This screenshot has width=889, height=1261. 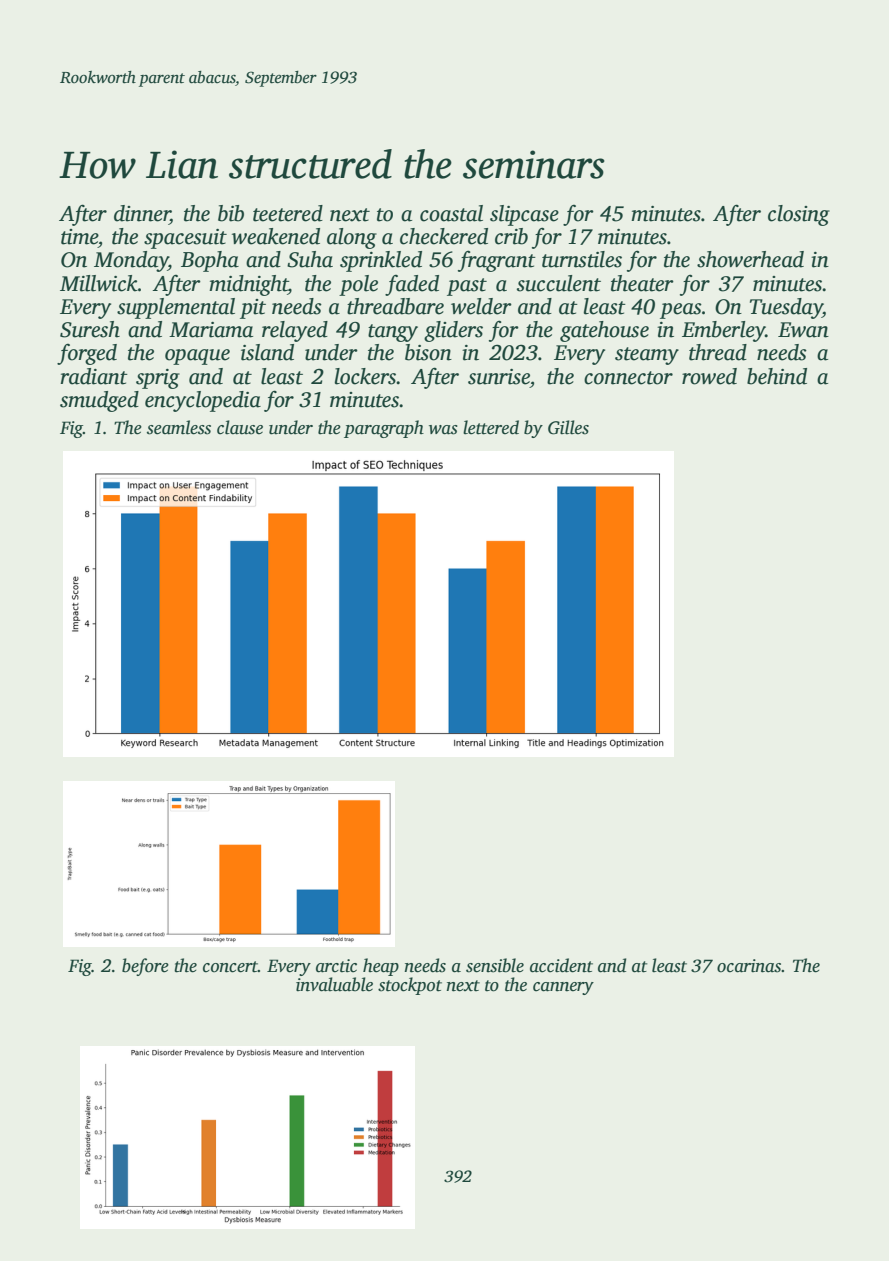 I want to click on ocarinas, so click(x=749, y=966).
